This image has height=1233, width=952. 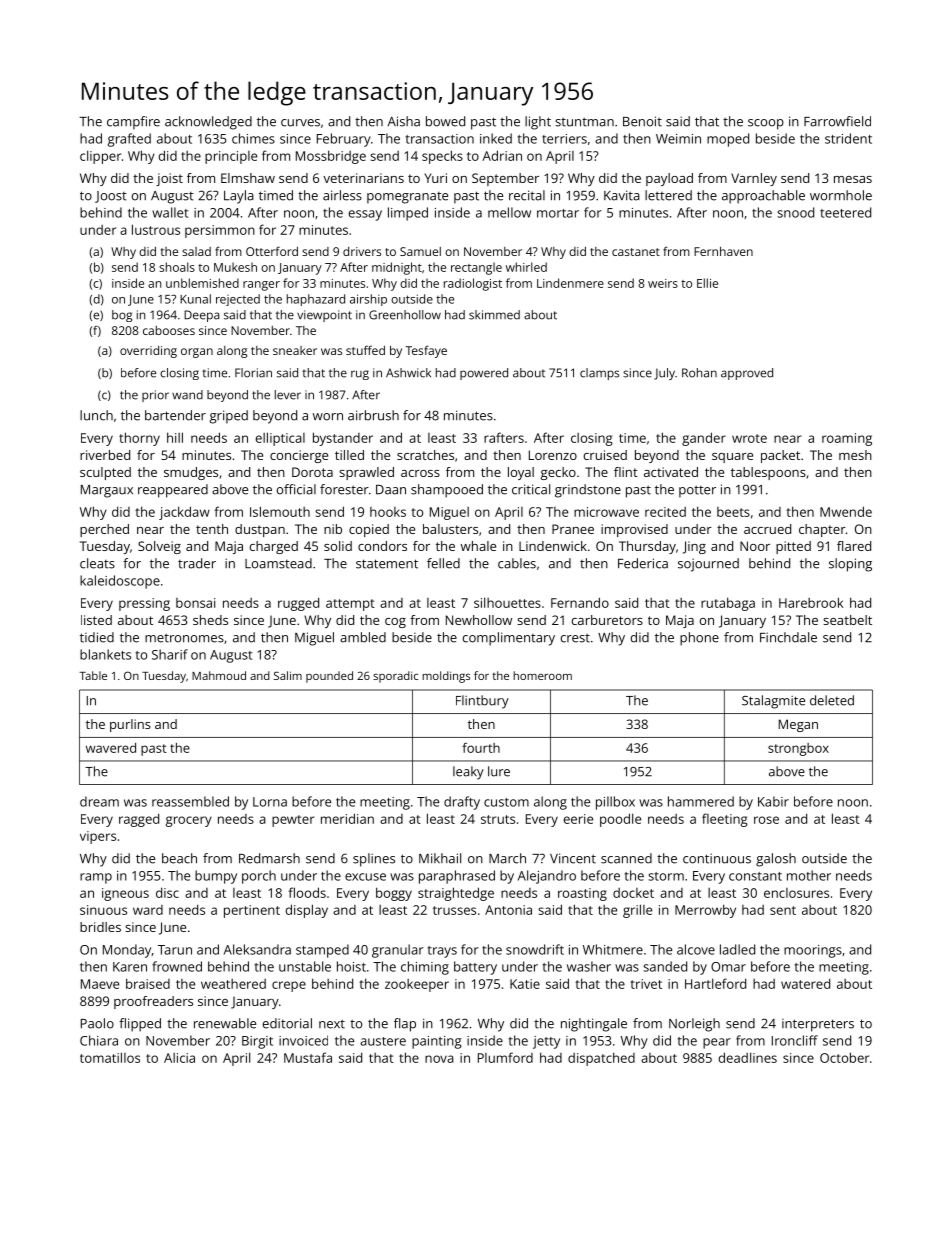 I want to click on Mwende, so click(x=846, y=511).
